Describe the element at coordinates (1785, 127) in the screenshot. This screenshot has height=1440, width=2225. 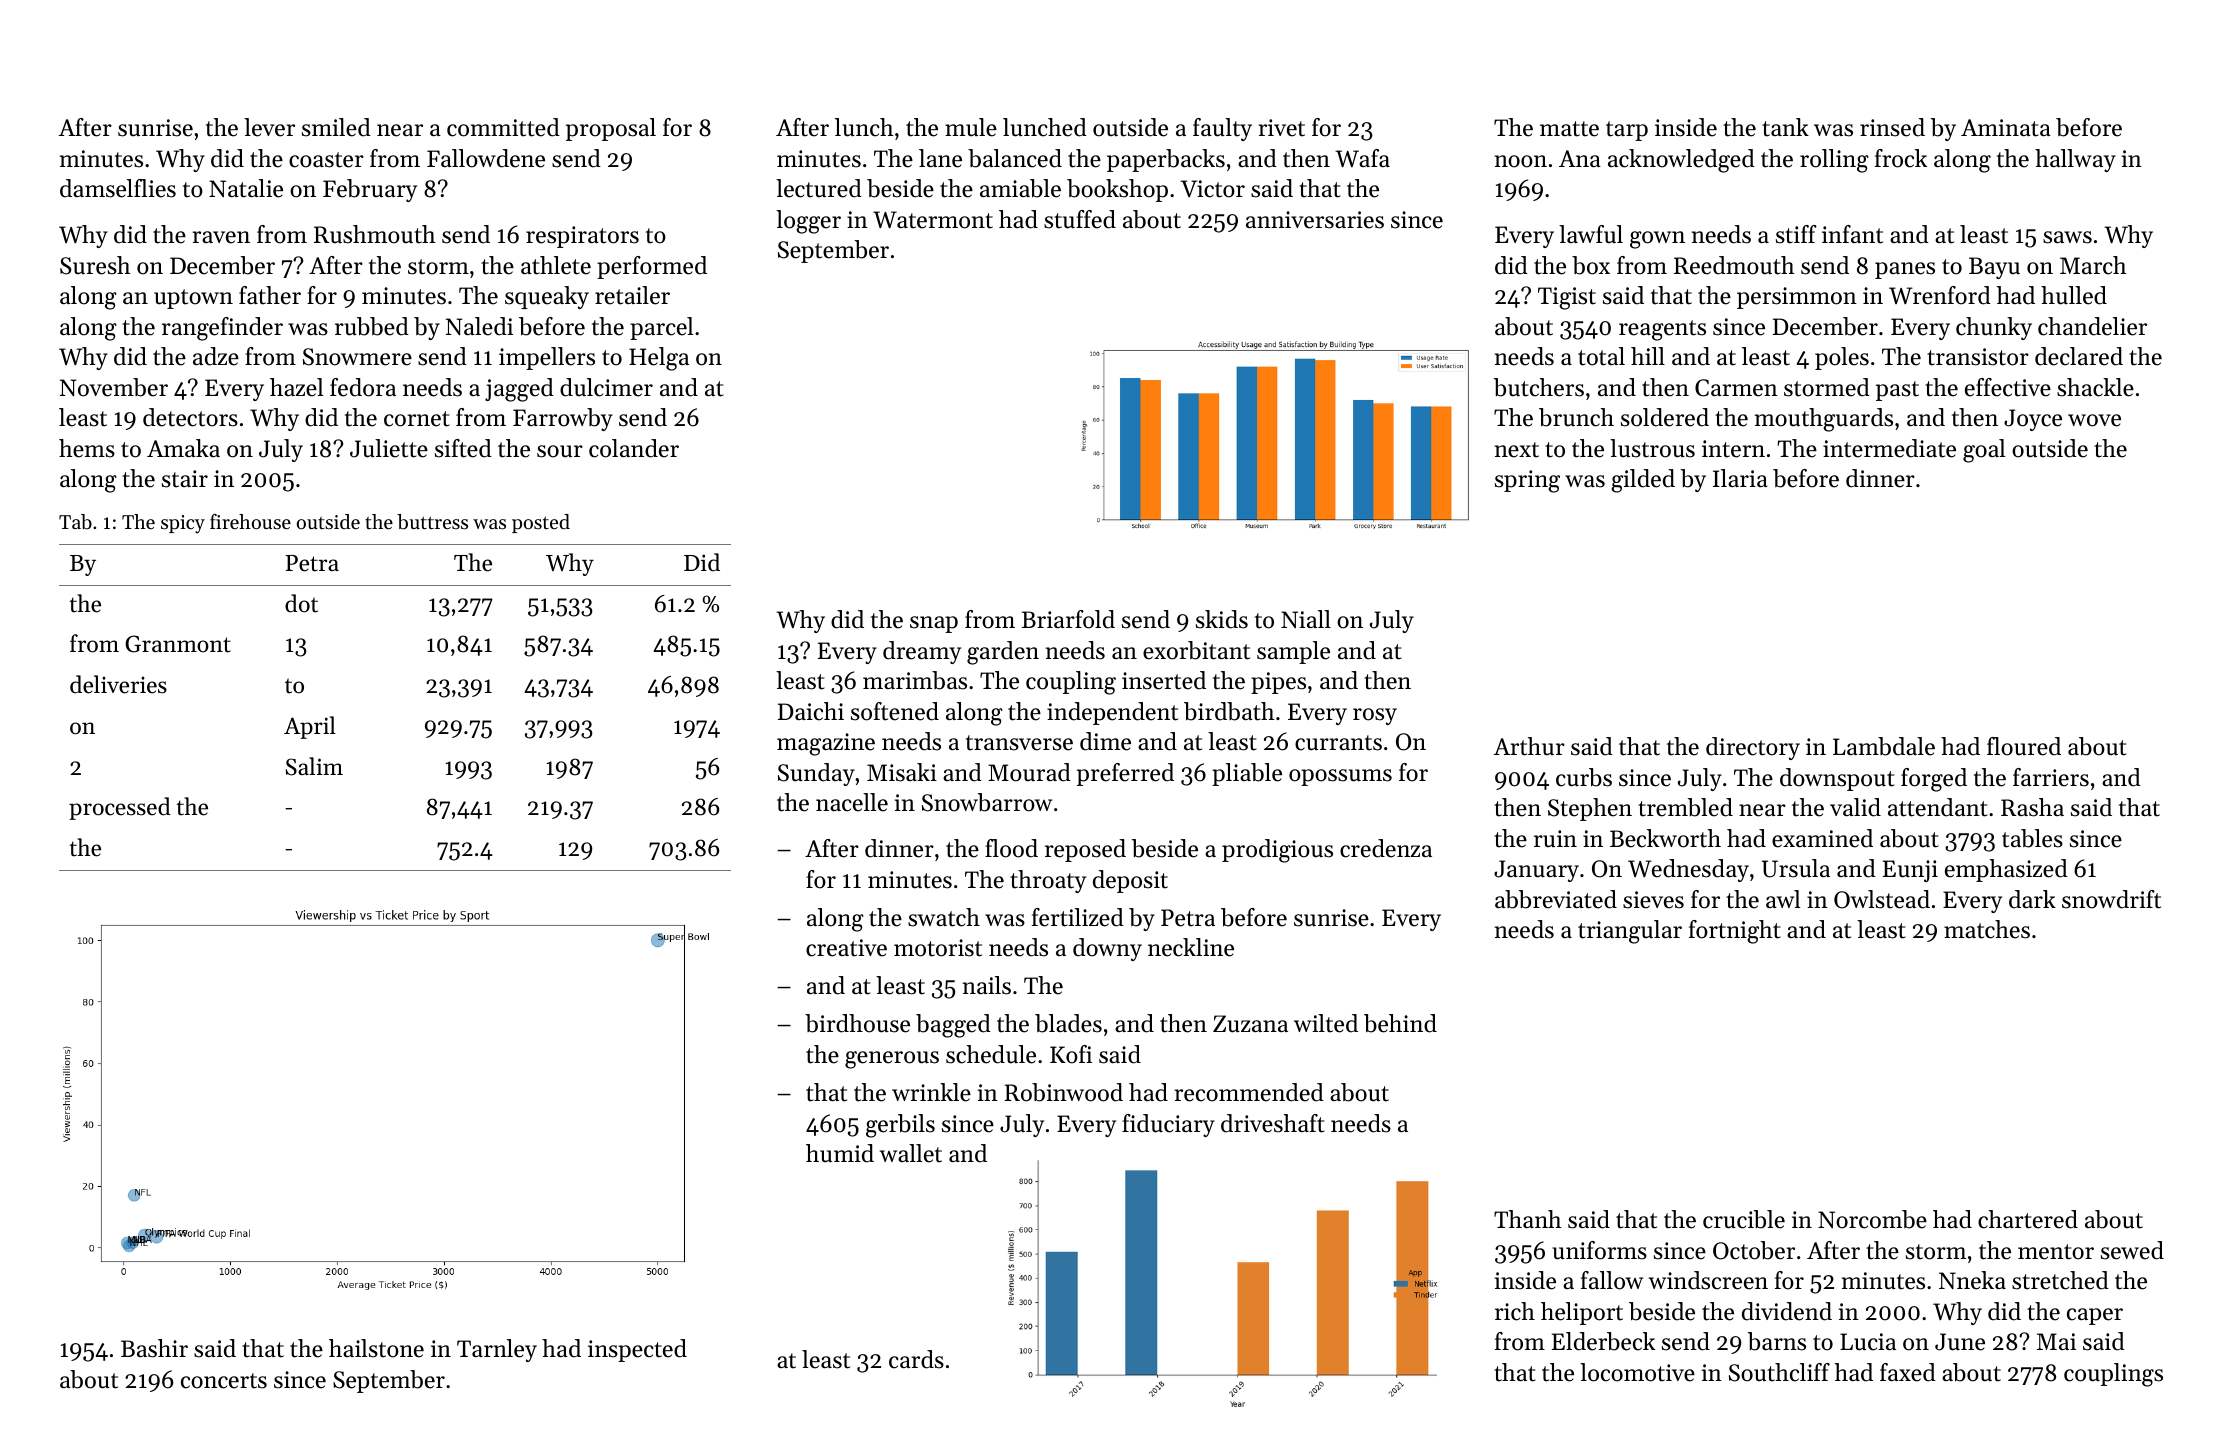
I see `tank` at that location.
